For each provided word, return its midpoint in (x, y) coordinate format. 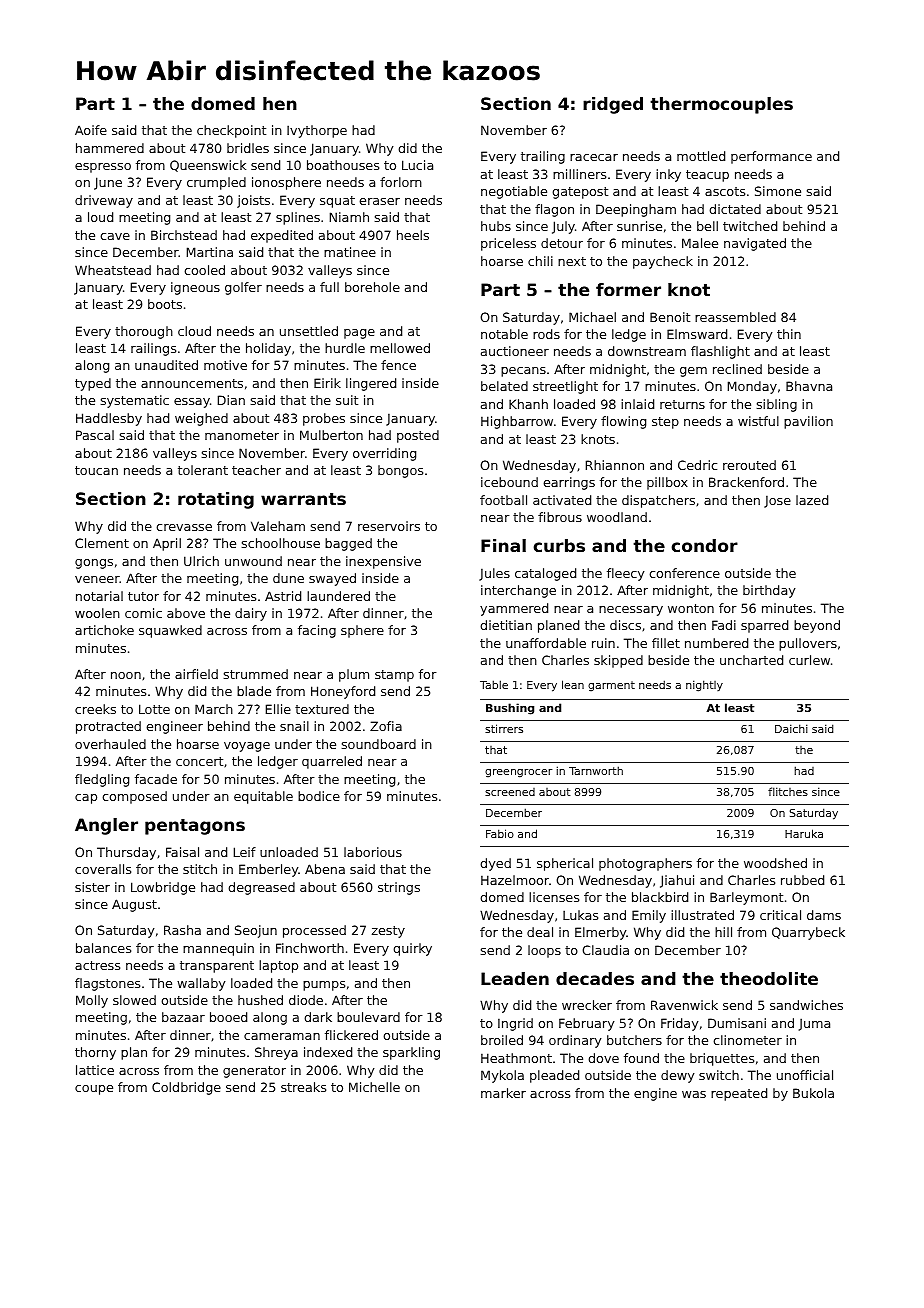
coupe (94, 1090)
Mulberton (331, 435)
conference (684, 573)
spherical (565, 864)
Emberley (268, 870)
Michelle (374, 1087)
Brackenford (746, 482)
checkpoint (231, 131)
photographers (645, 864)
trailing (543, 157)
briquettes (722, 1059)
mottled (701, 156)
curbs (559, 545)
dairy (251, 614)
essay (192, 403)
